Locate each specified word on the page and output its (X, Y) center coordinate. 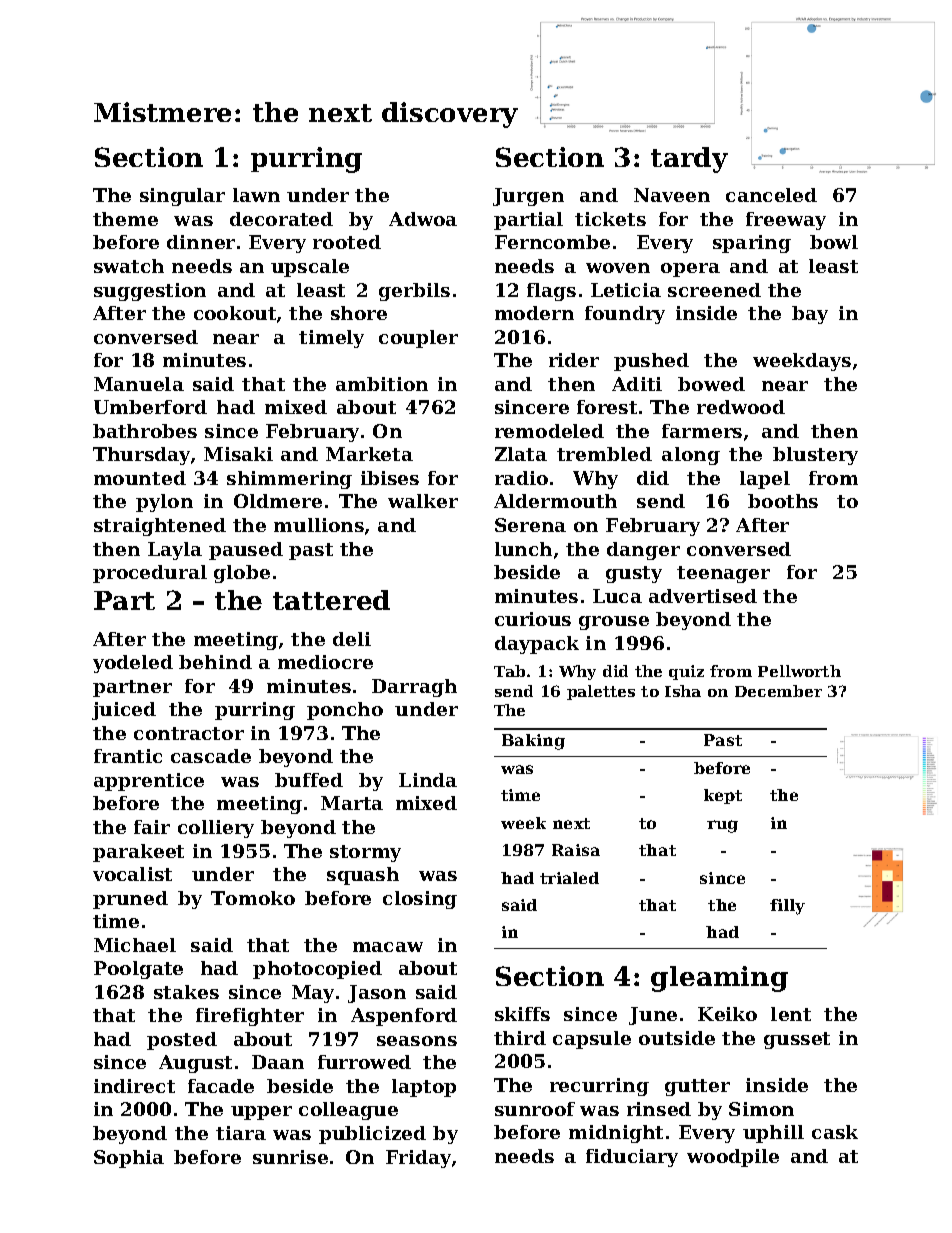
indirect (134, 1086)
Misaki (238, 454)
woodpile (733, 1158)
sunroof (535, 1109)
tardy (689, 160)
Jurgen (528, 197)
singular (182, 197)
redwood (741, 407)
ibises (390, 478)
